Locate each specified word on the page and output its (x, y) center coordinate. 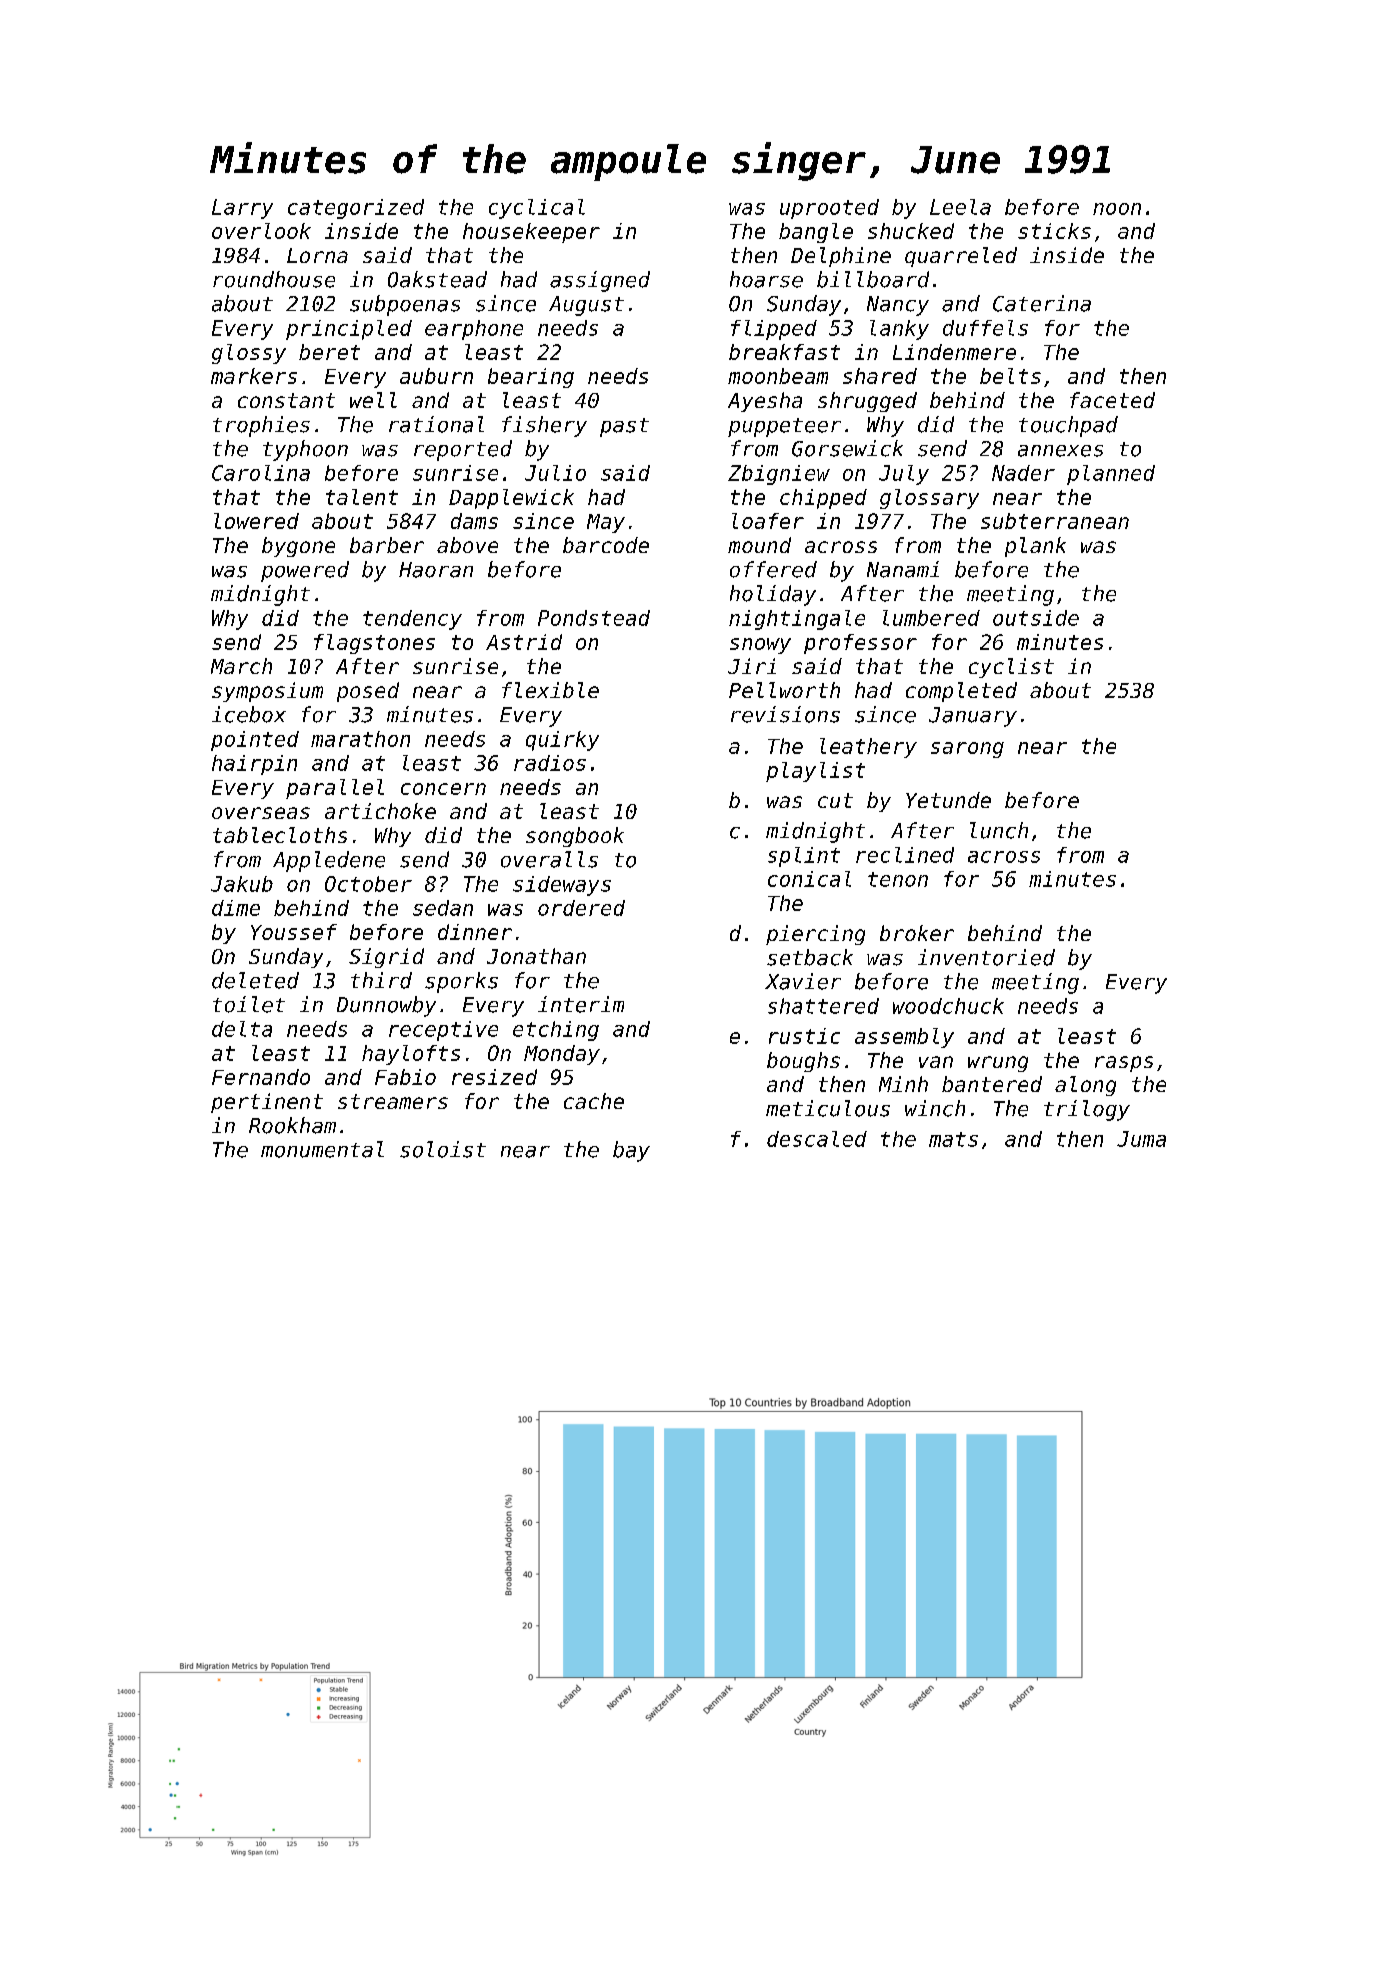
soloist (443, 1149)
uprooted (829, 209)
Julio (555, 473)
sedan (443, 908)
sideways (562, 886)
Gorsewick (847, 448)
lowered (256, 521)
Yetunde (948, 800)
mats (953, 1139)
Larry (242, 209)
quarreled (961, 257)
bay (631, 1151)
